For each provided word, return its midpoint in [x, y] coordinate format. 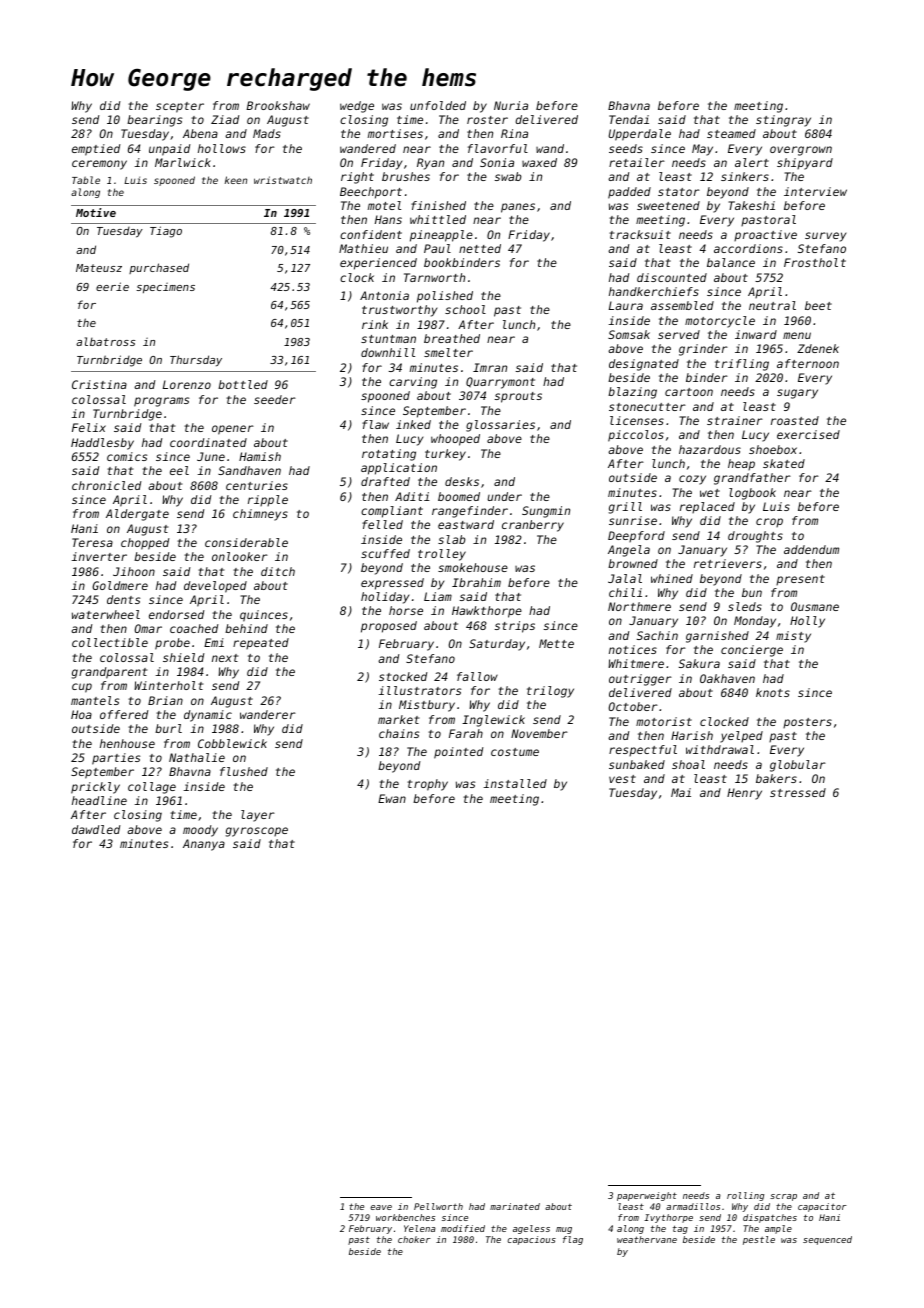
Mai [681, 792]
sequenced [827, 1240]
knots [773, 692]
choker [414, 1239]
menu [797, 335]
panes [518, 208]
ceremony [99, 165]
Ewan [392, 798]
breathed [452, 338]
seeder [275, 399]
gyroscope [257, 832]
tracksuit [640, 234]
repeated [261, 643]
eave [381, 1207]
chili [625, 592]
